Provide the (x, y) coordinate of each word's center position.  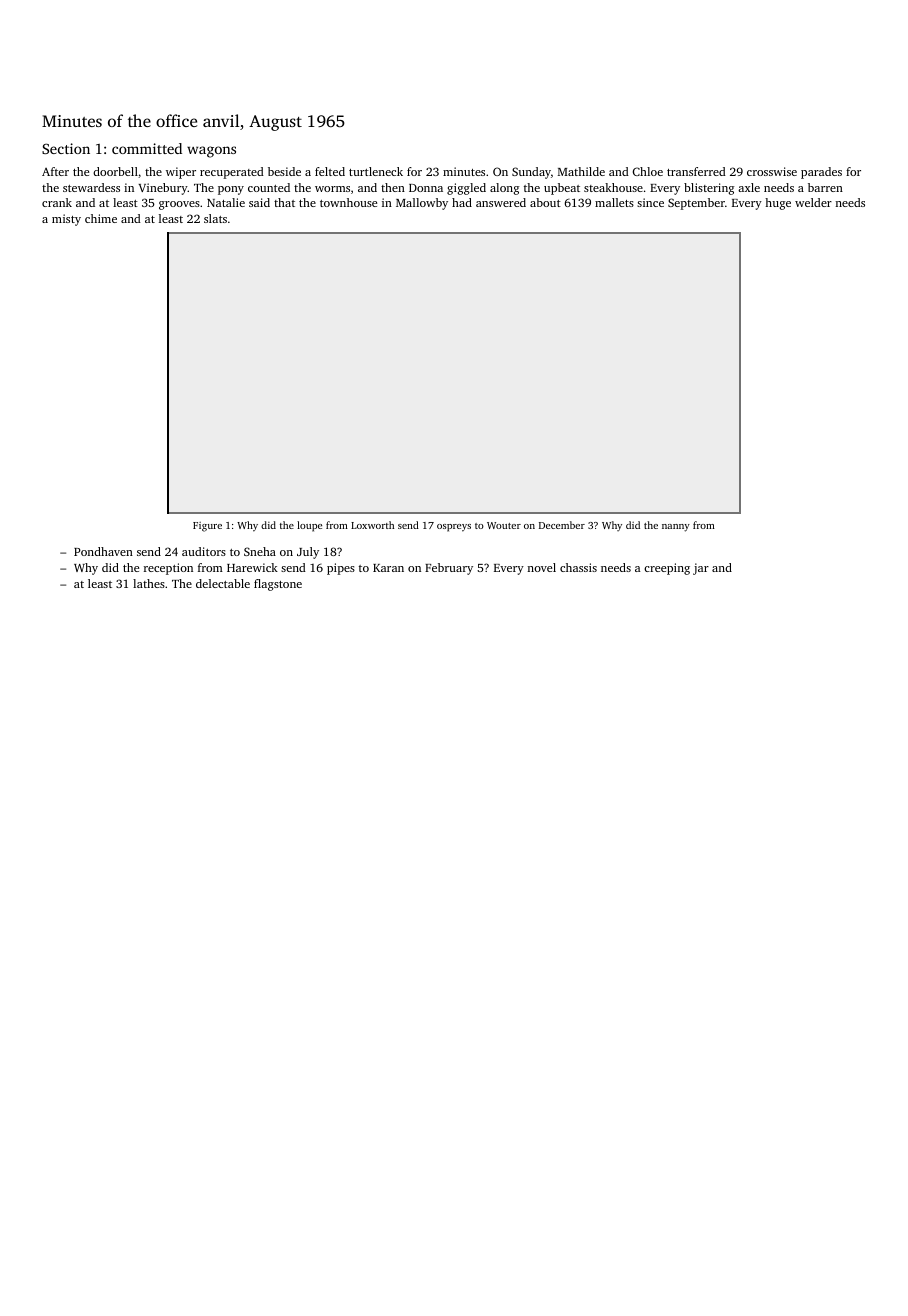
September (696, 204)
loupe (309, 526)
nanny (676, 528)
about (545, 202)
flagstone (278, 585)
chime (101, 218)
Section (66, 148)
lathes (149, 583)
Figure (207, 527)
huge (778, 204)
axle (749, 187)
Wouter (504, 525)
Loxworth (372, 525)
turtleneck (376, 171)
